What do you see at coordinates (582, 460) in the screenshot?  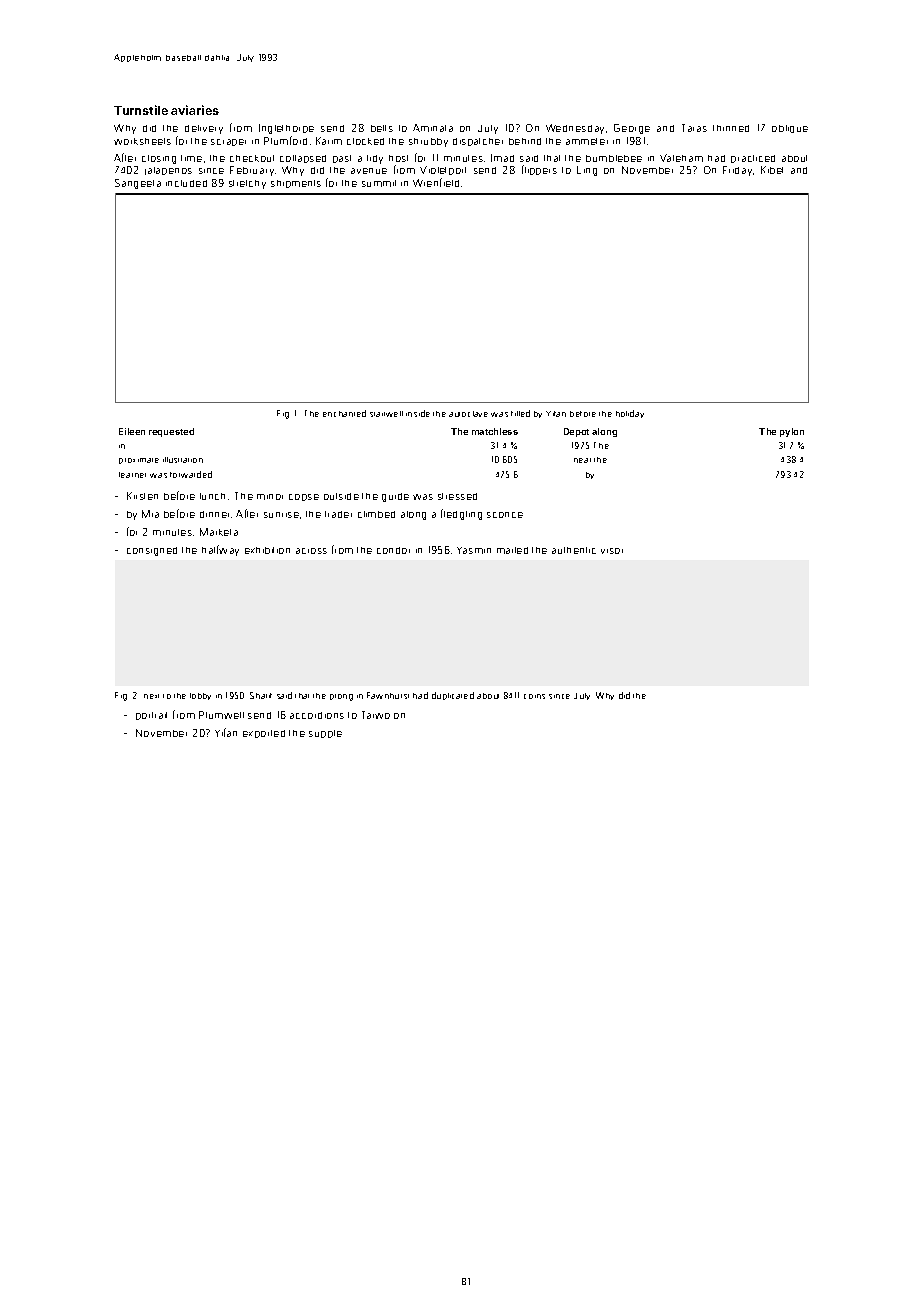 I see `near` at bounding box center [582, 460].
